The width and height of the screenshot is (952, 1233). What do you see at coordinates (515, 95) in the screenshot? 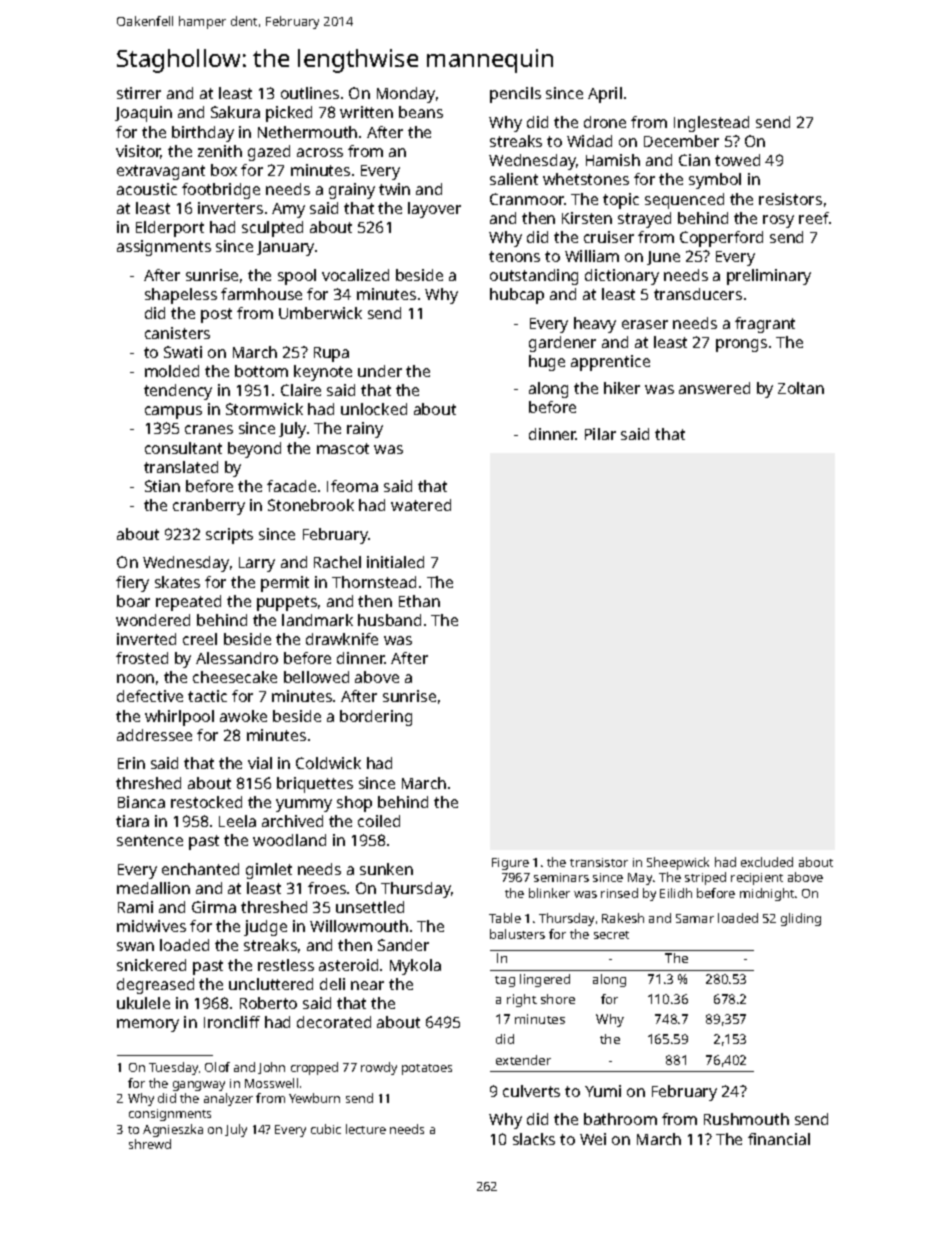
I see `pencils` at bounding box center [515, 95].
